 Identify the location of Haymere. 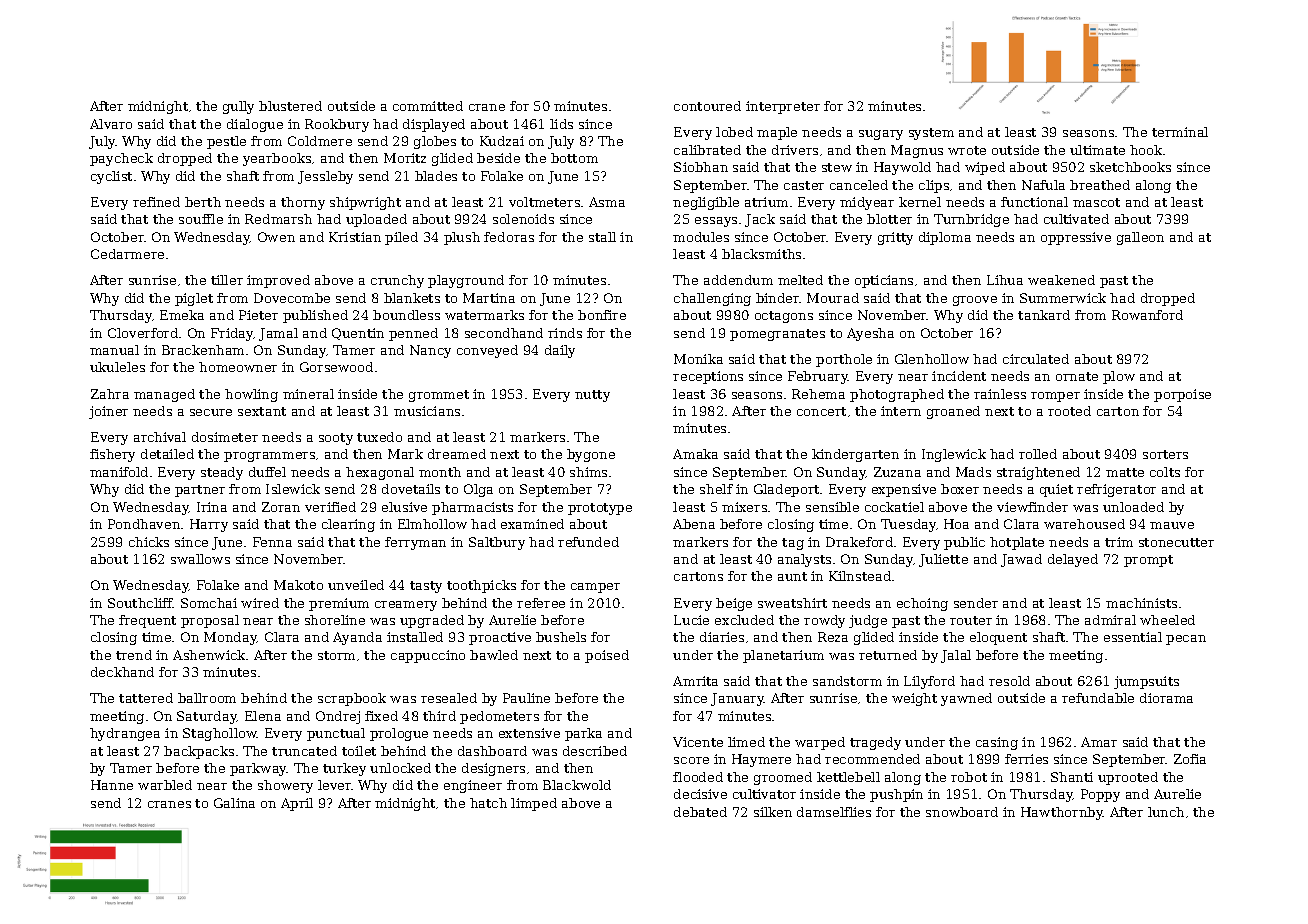
(761, 760).
